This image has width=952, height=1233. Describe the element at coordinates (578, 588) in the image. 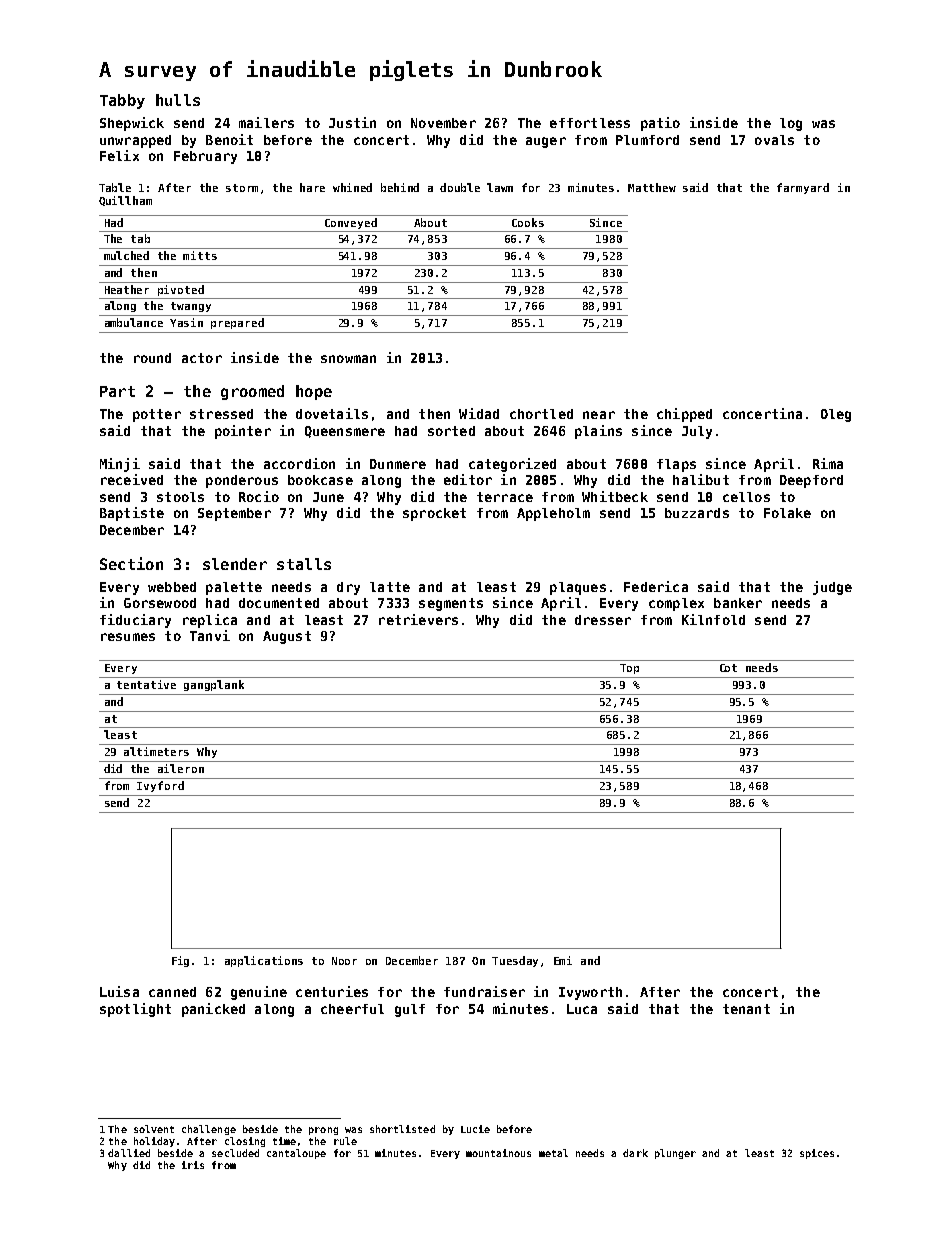

I see `plaques` at that location.
